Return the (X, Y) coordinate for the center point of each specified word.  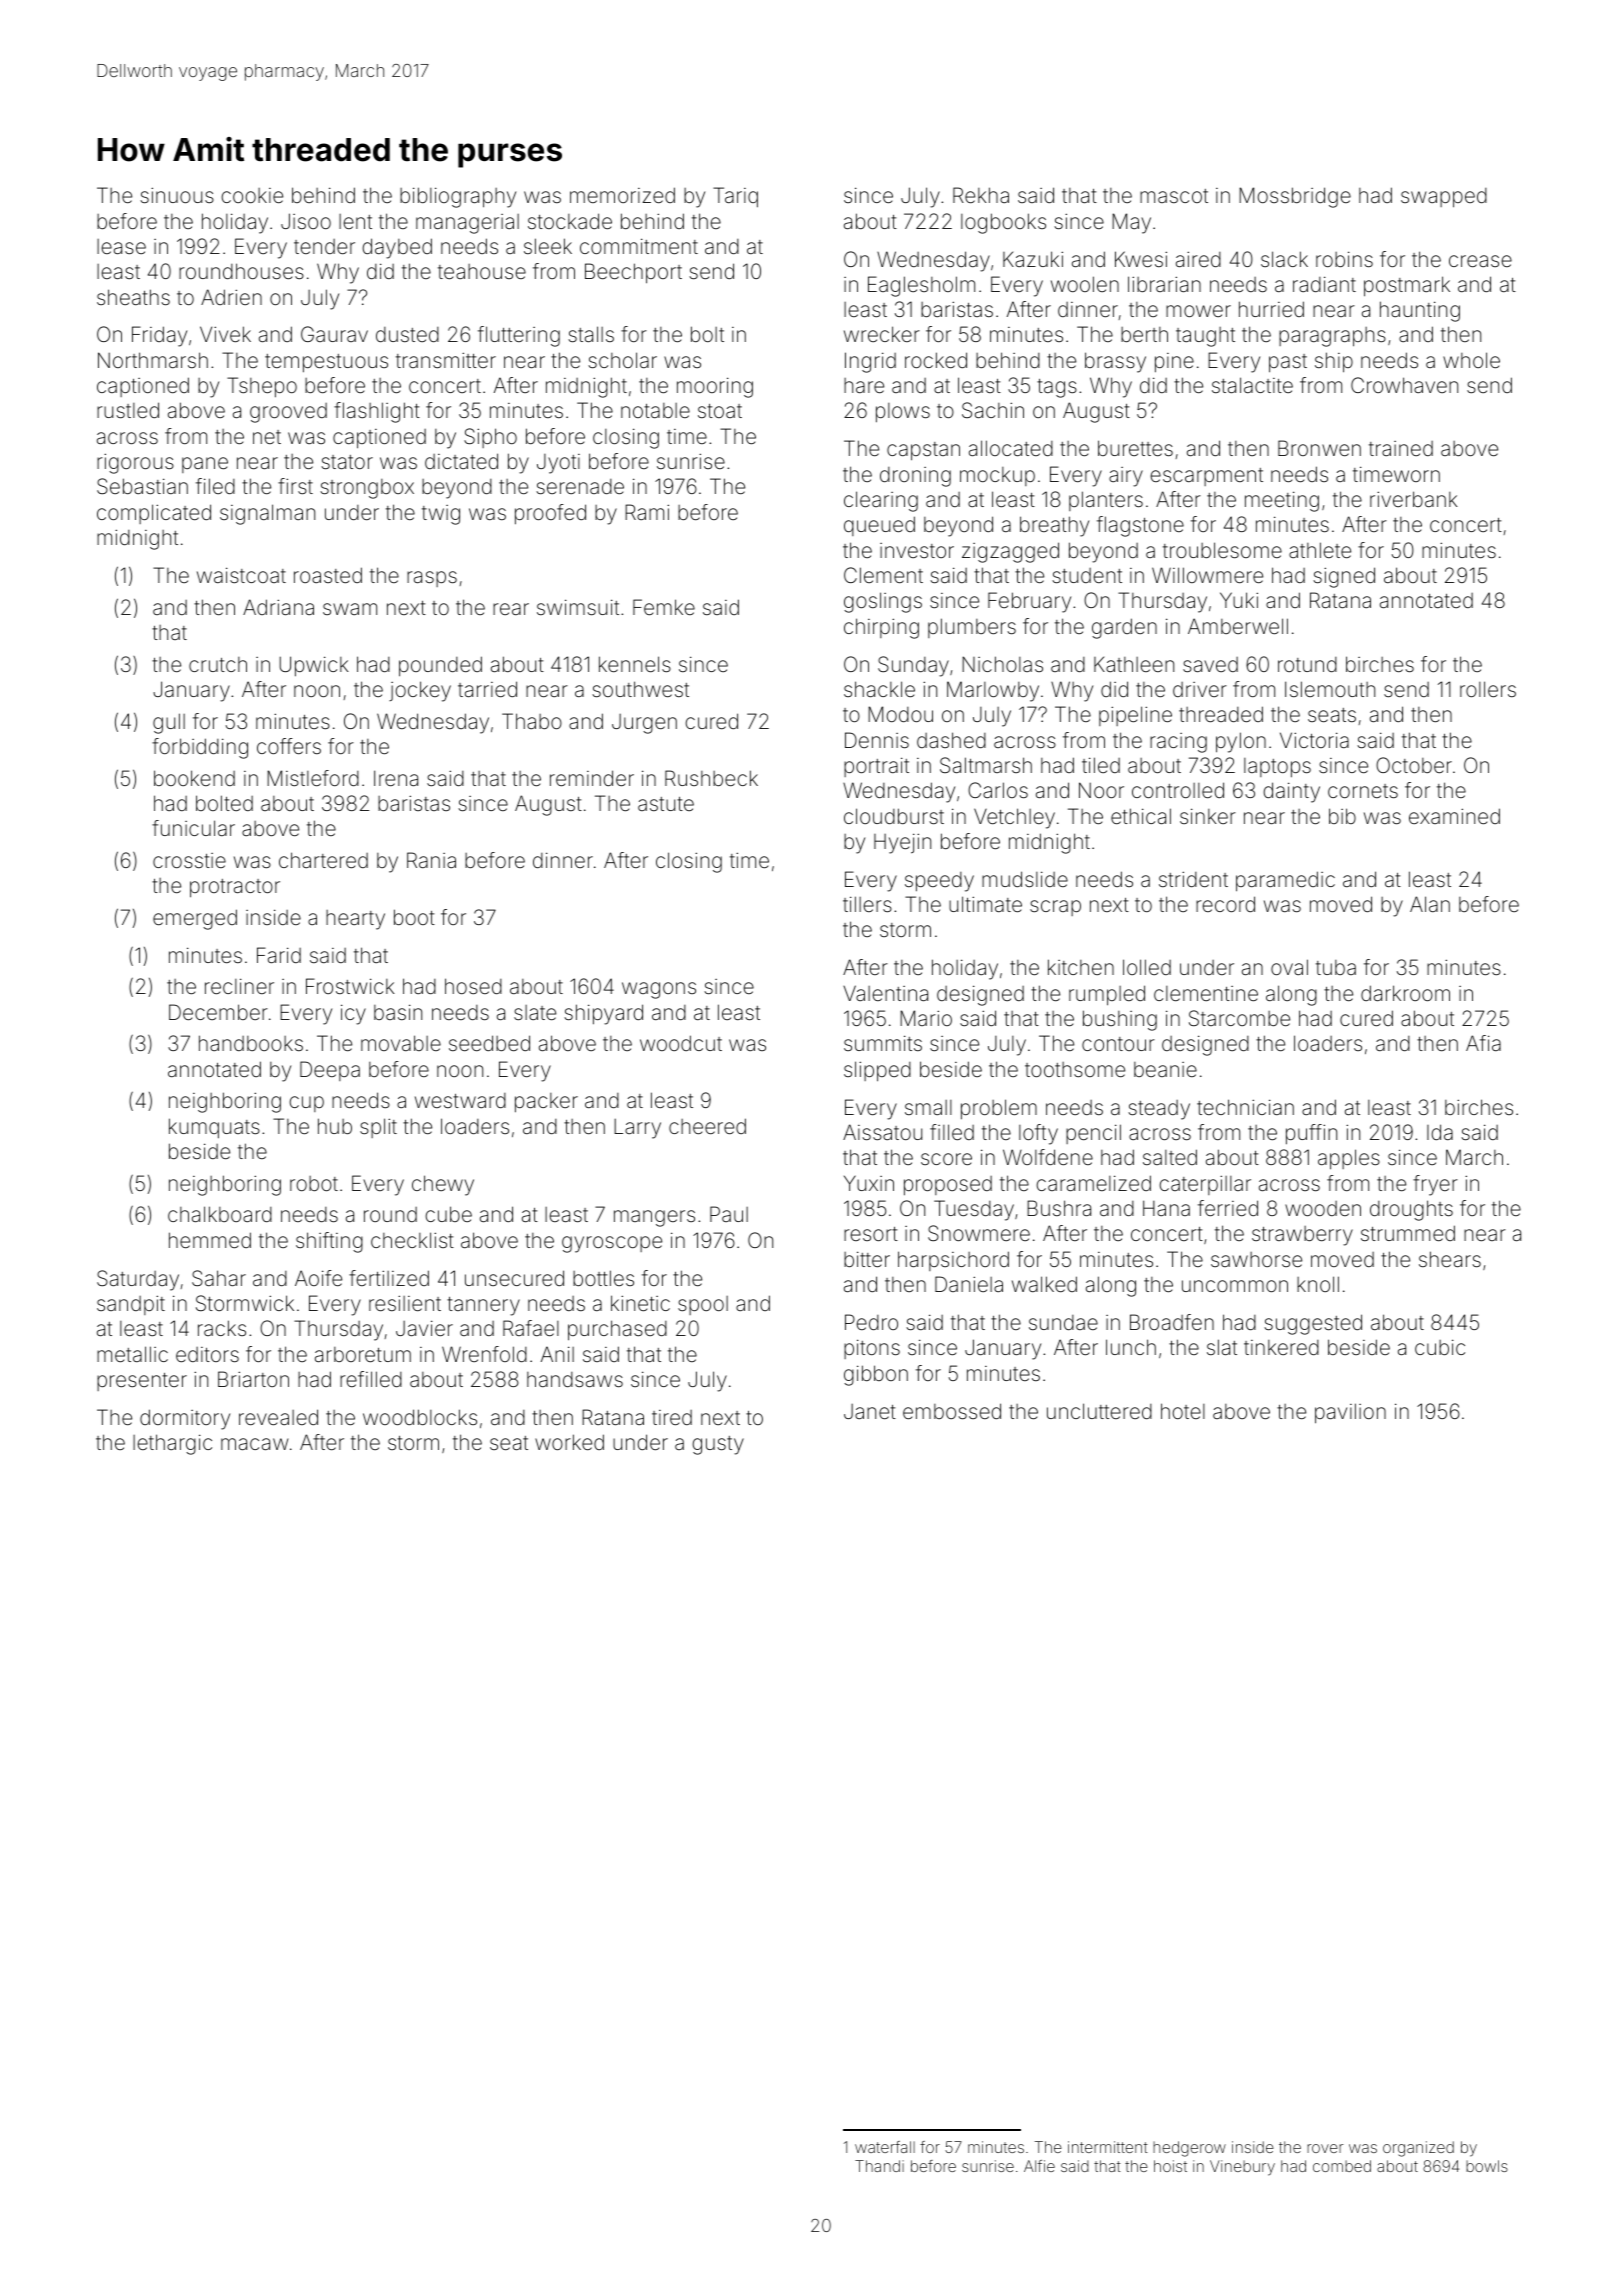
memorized (622, 195)
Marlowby (993, 691)
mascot (1174, 196)
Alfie (1039, 2166)
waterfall (885, 2147)
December (218, 1012)
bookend (194, 778)
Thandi (879, 2166)
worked (569, 1442)
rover (1325, 2148)
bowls (1487, 2166)
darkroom (1405, 993)
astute (666, 804)
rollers (1488, 689)
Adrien (231, 297)
